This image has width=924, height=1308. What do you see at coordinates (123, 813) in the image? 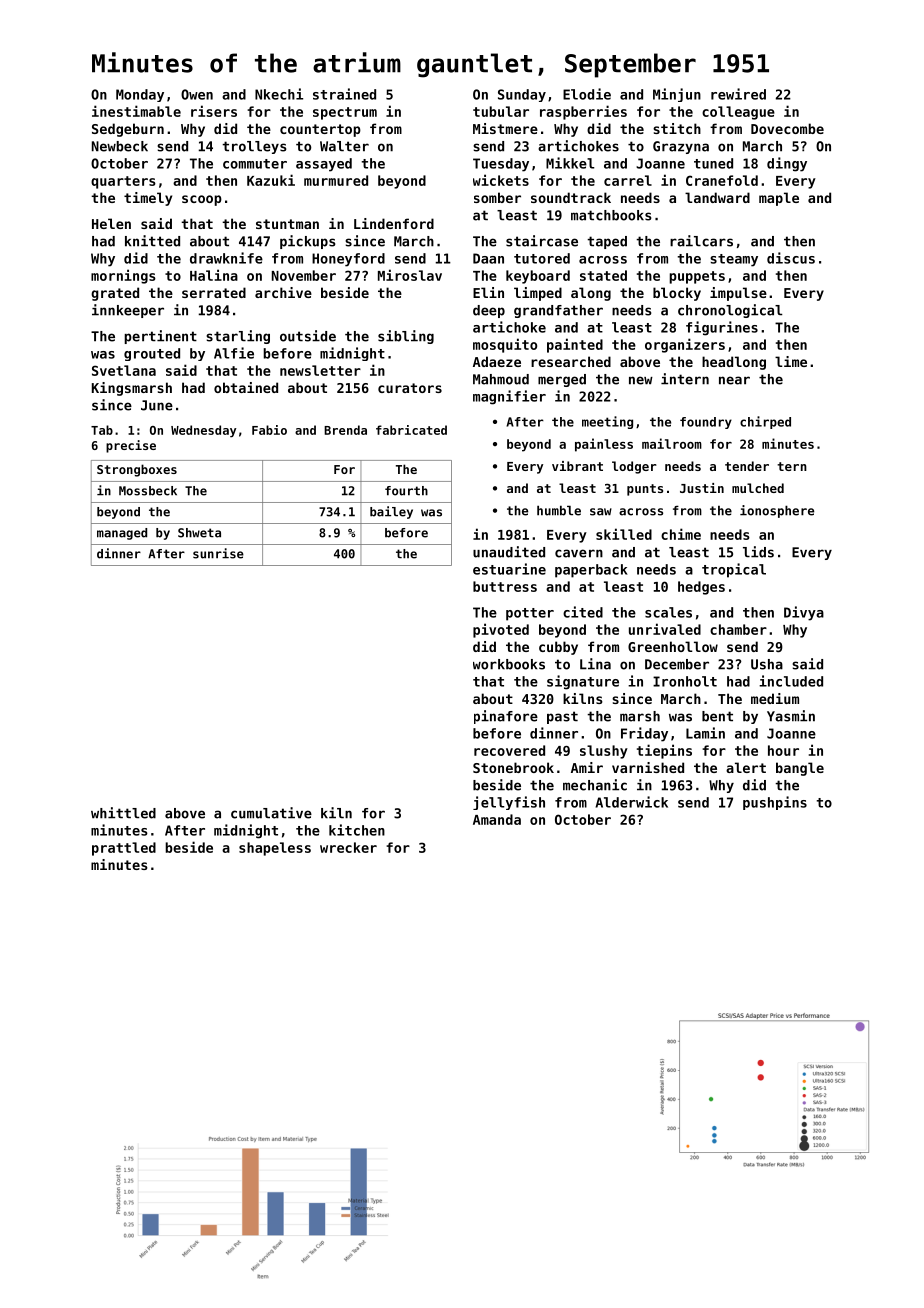
I see `whittled` at bounding box center [123, 813].
